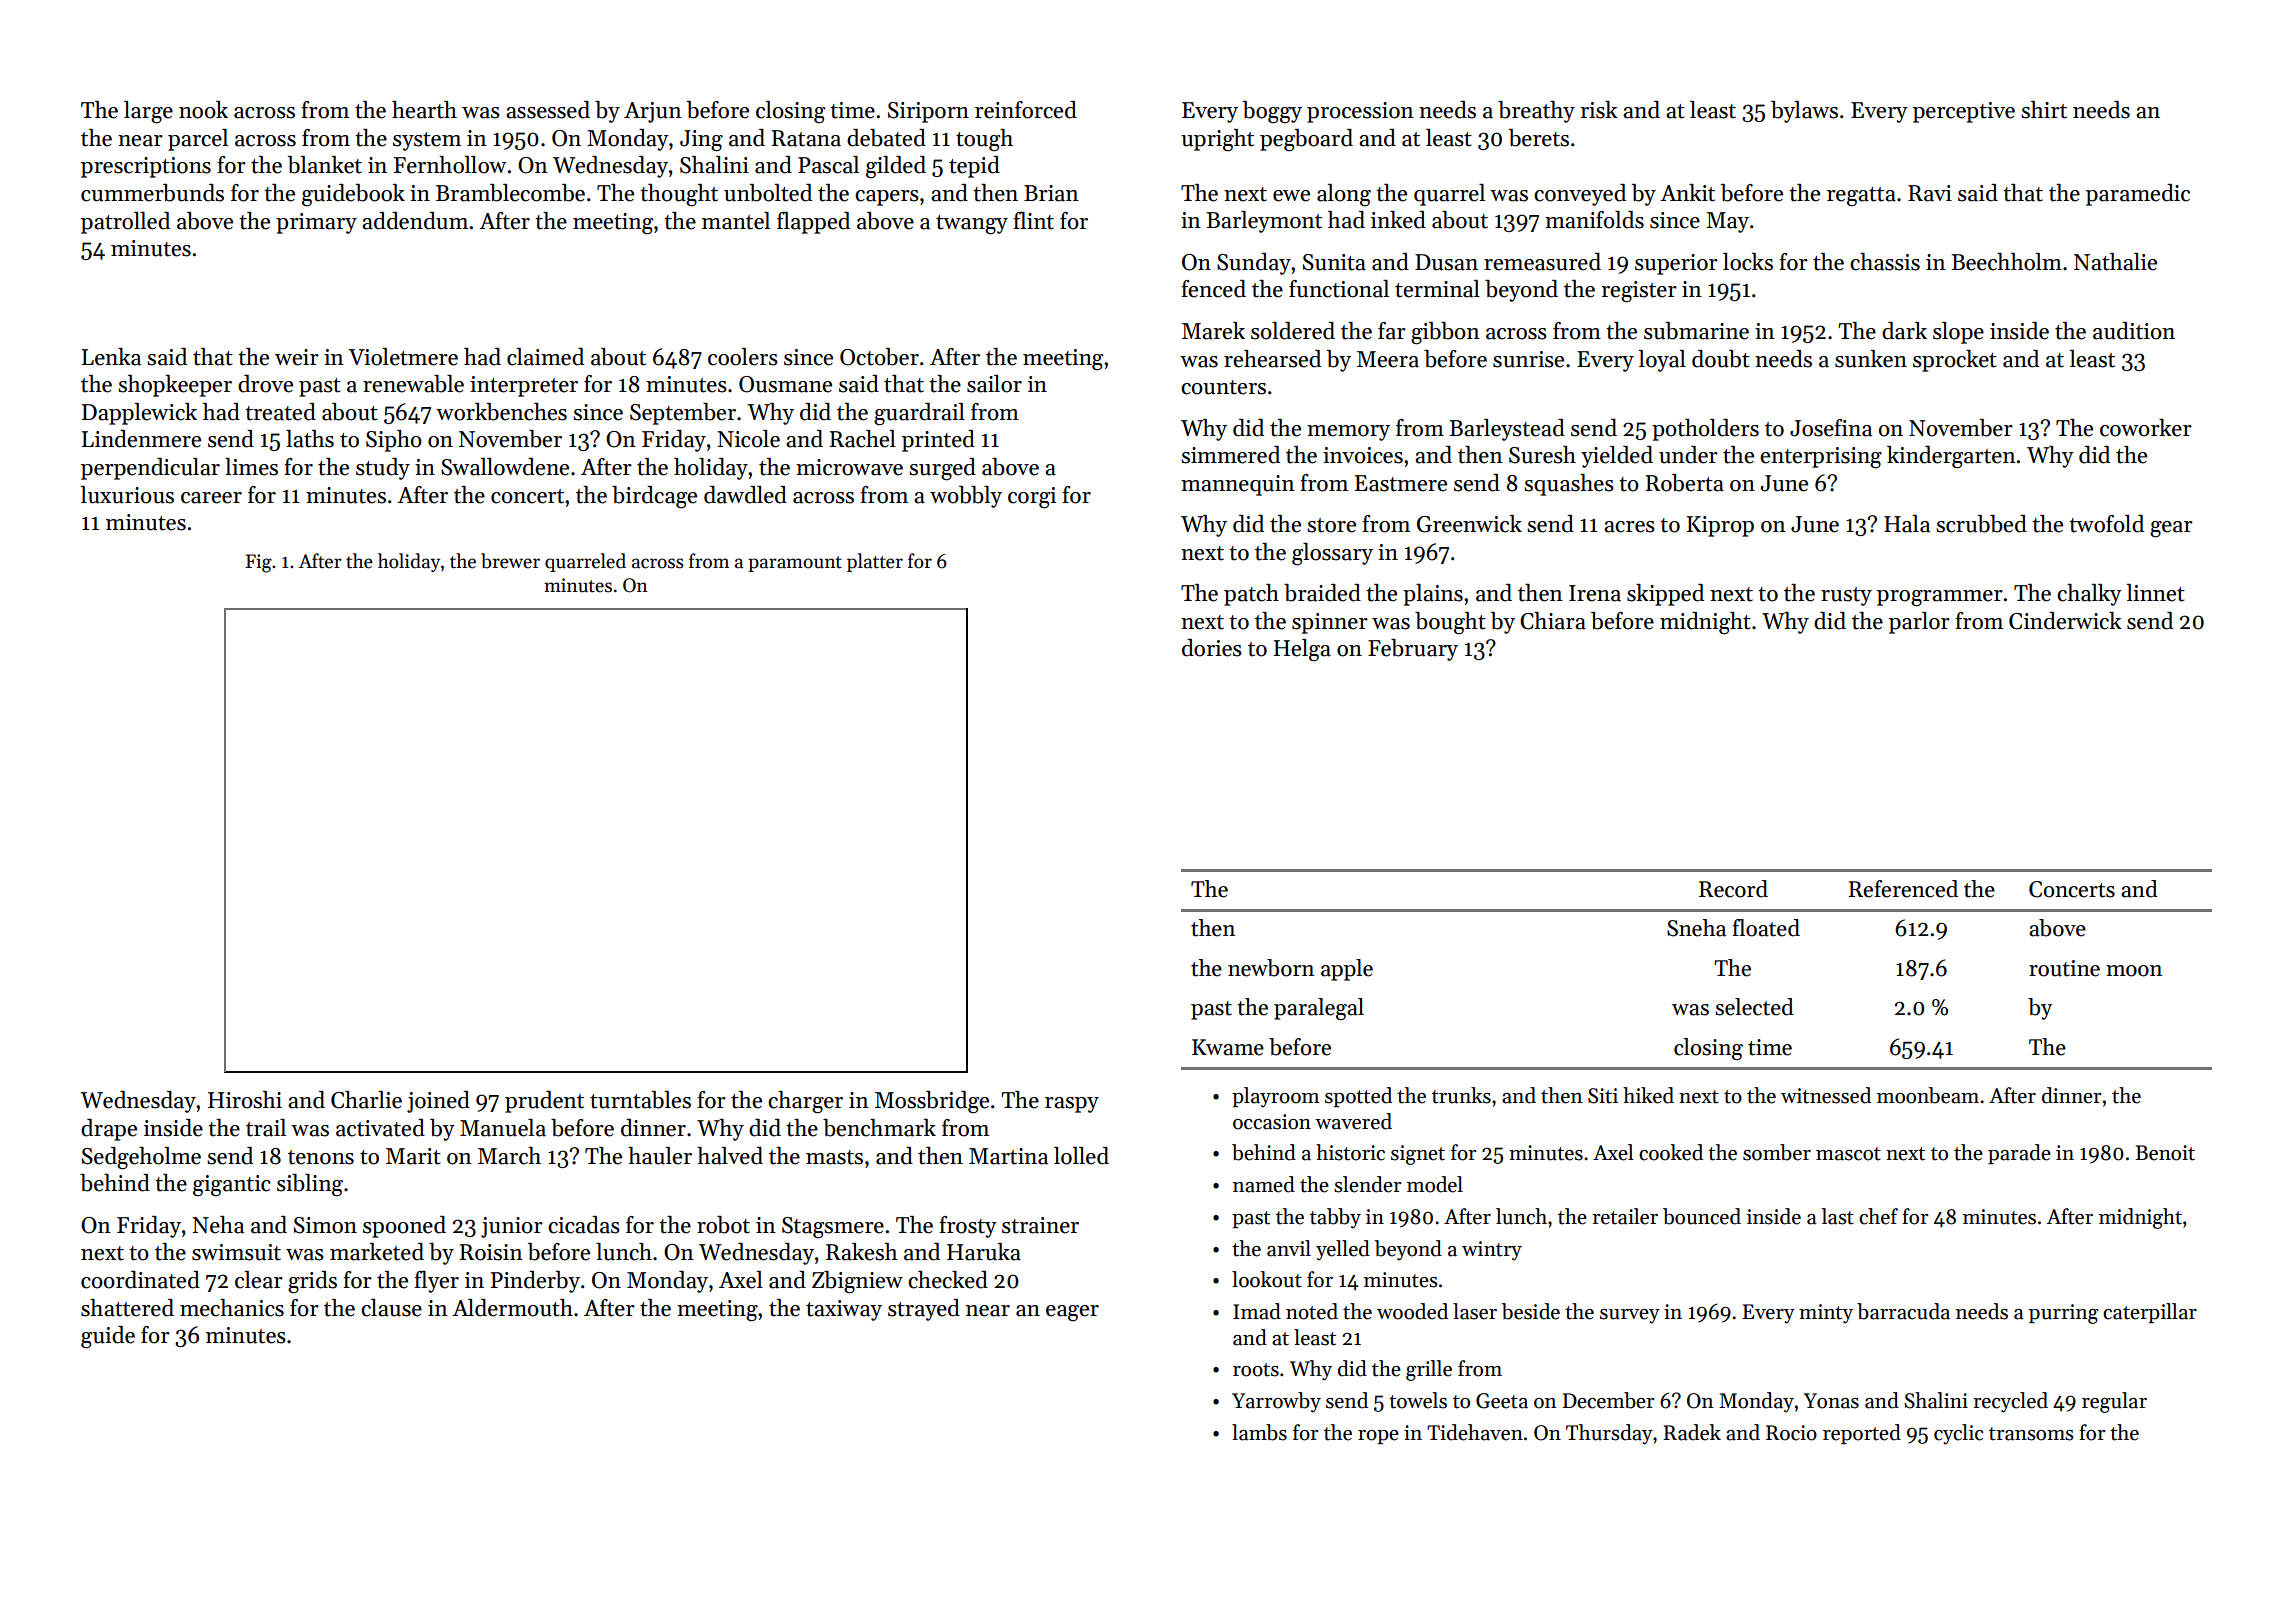  What do you see at coordinates (1720, 526) in the screenshot?
I see `Kiprop` at bounding box center [1720, 526].
